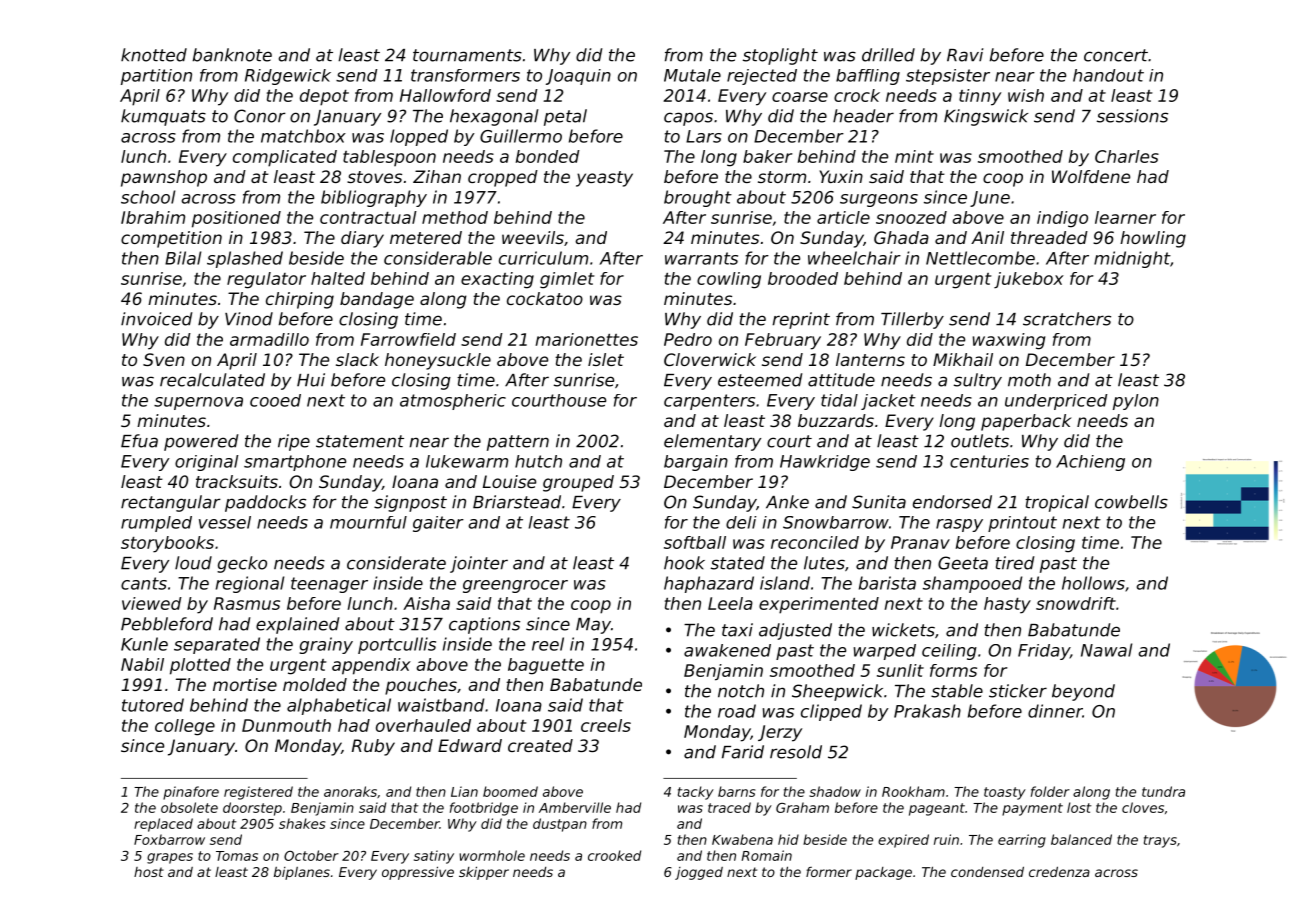  I want to click on coarse, so click(800, 97).
